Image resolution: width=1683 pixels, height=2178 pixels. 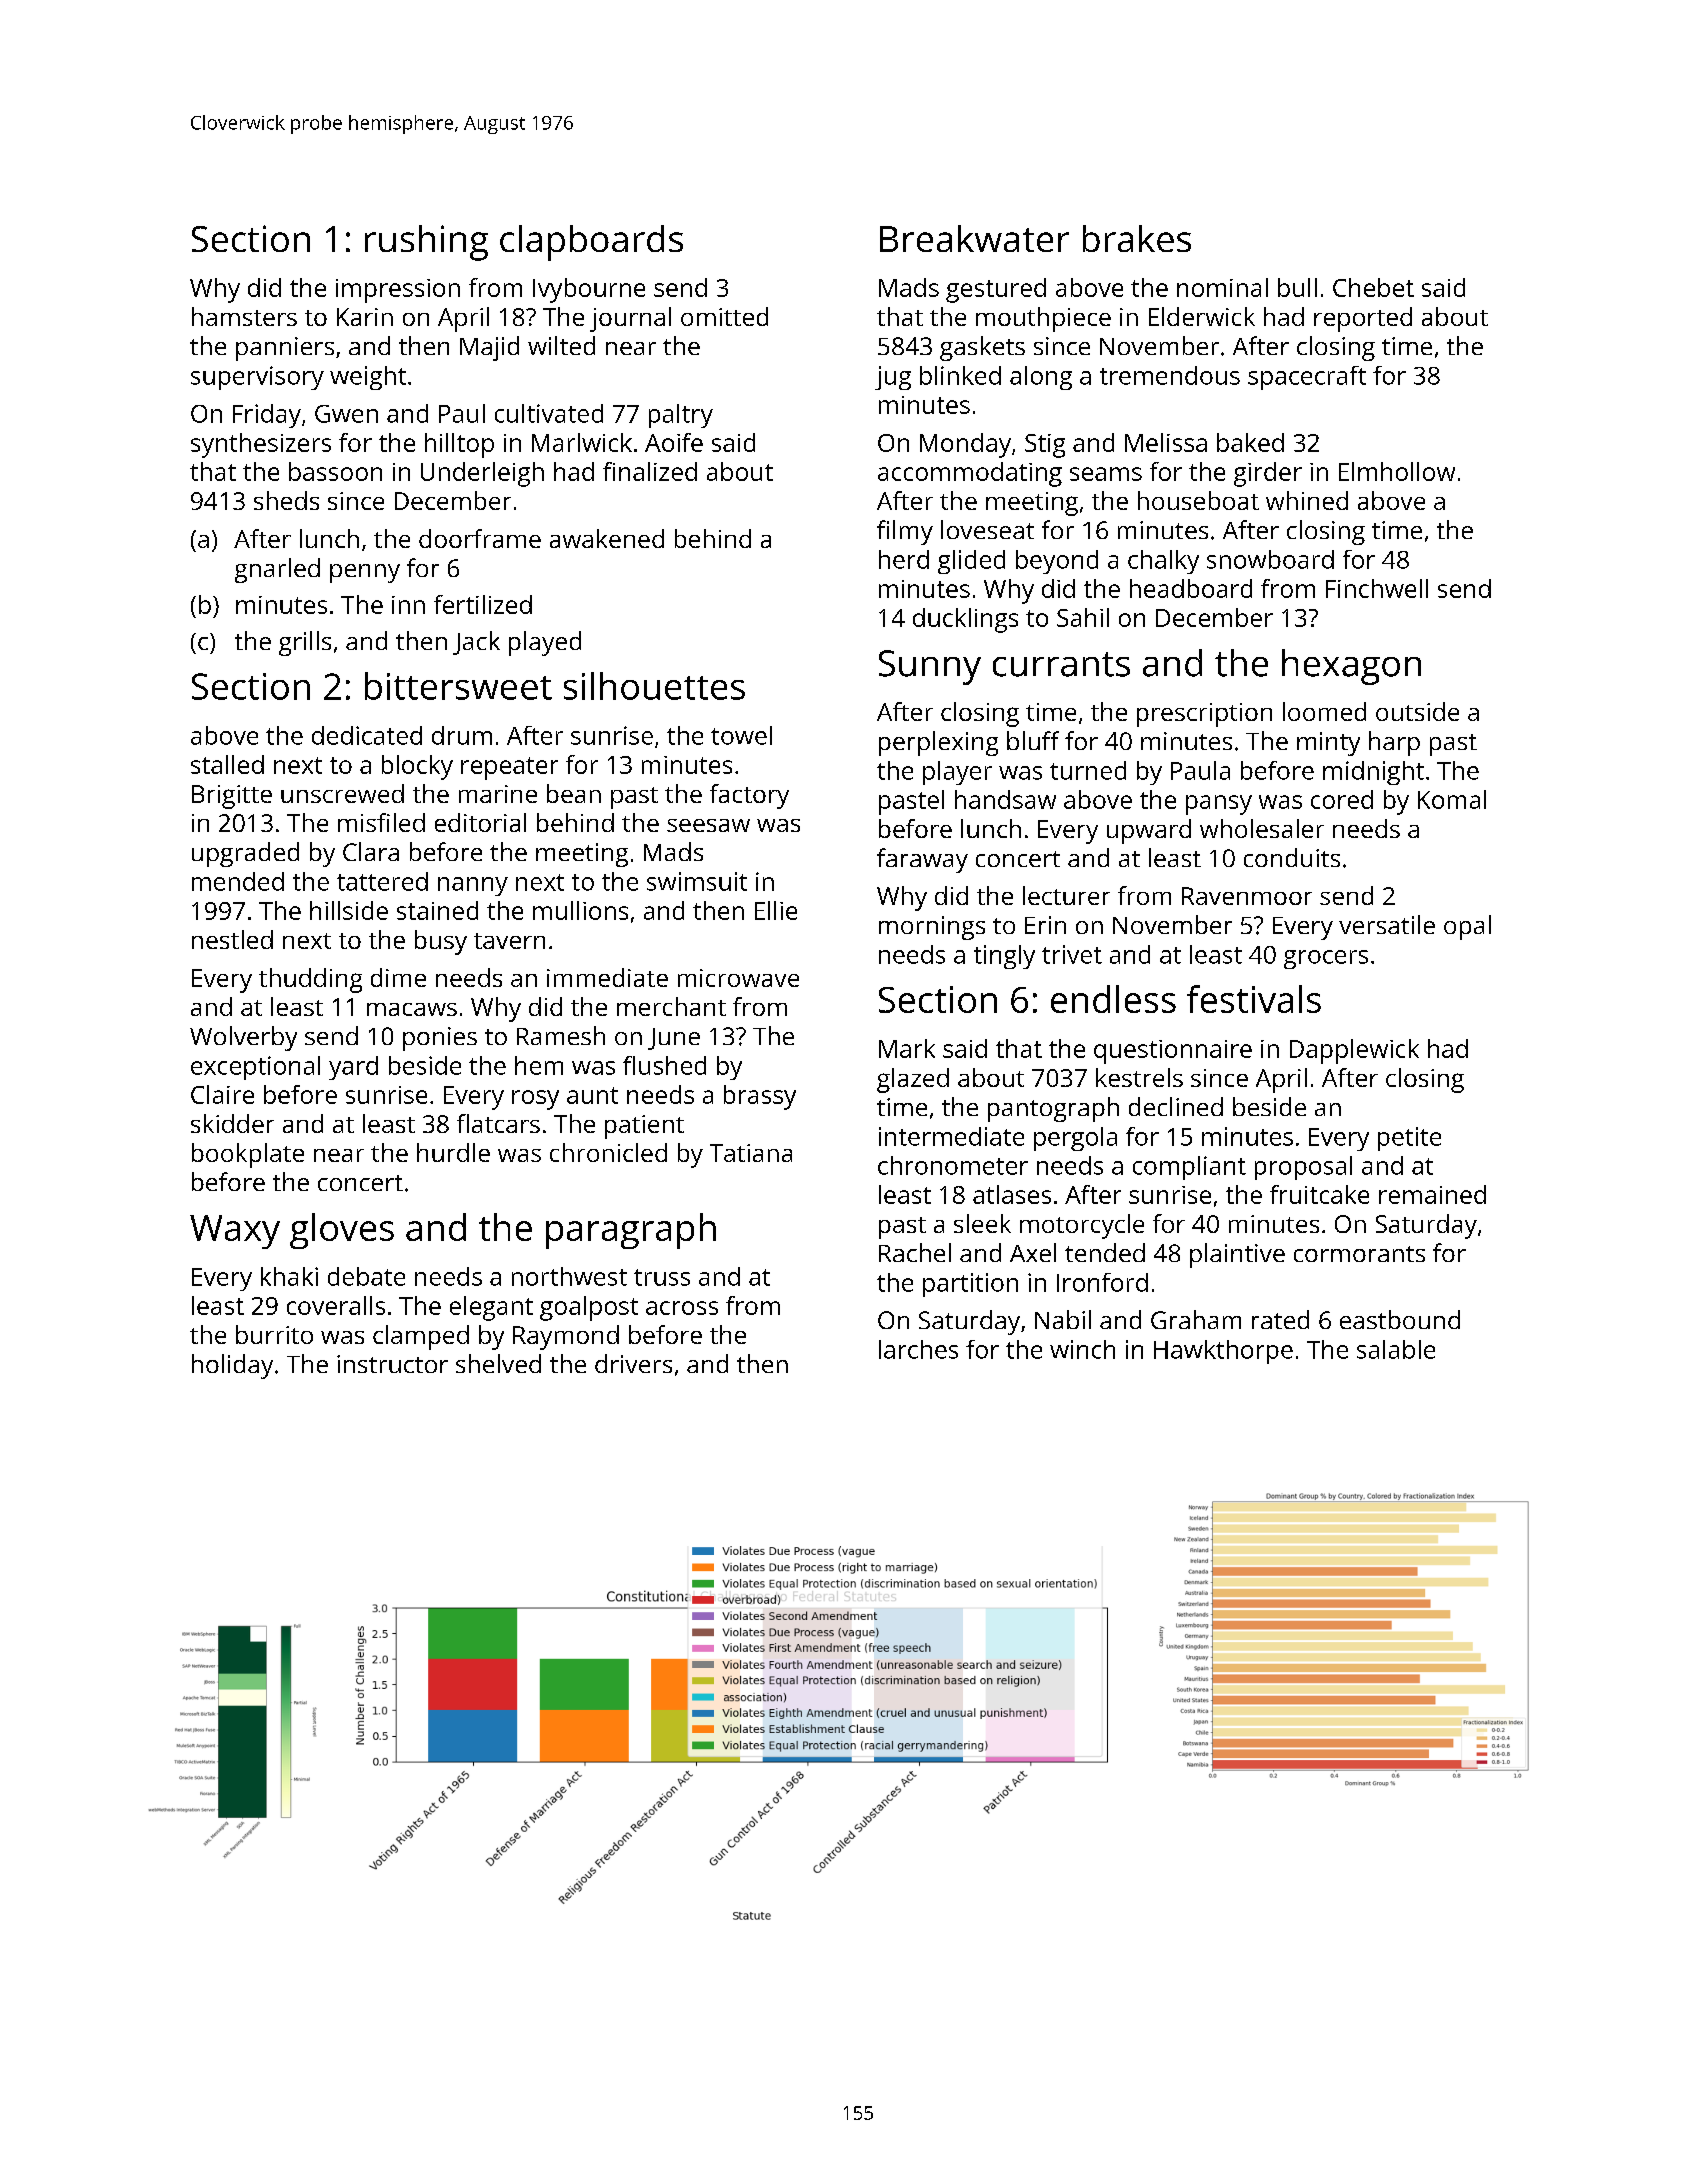 I want to click on Majid, so click(x=489, y=348).
